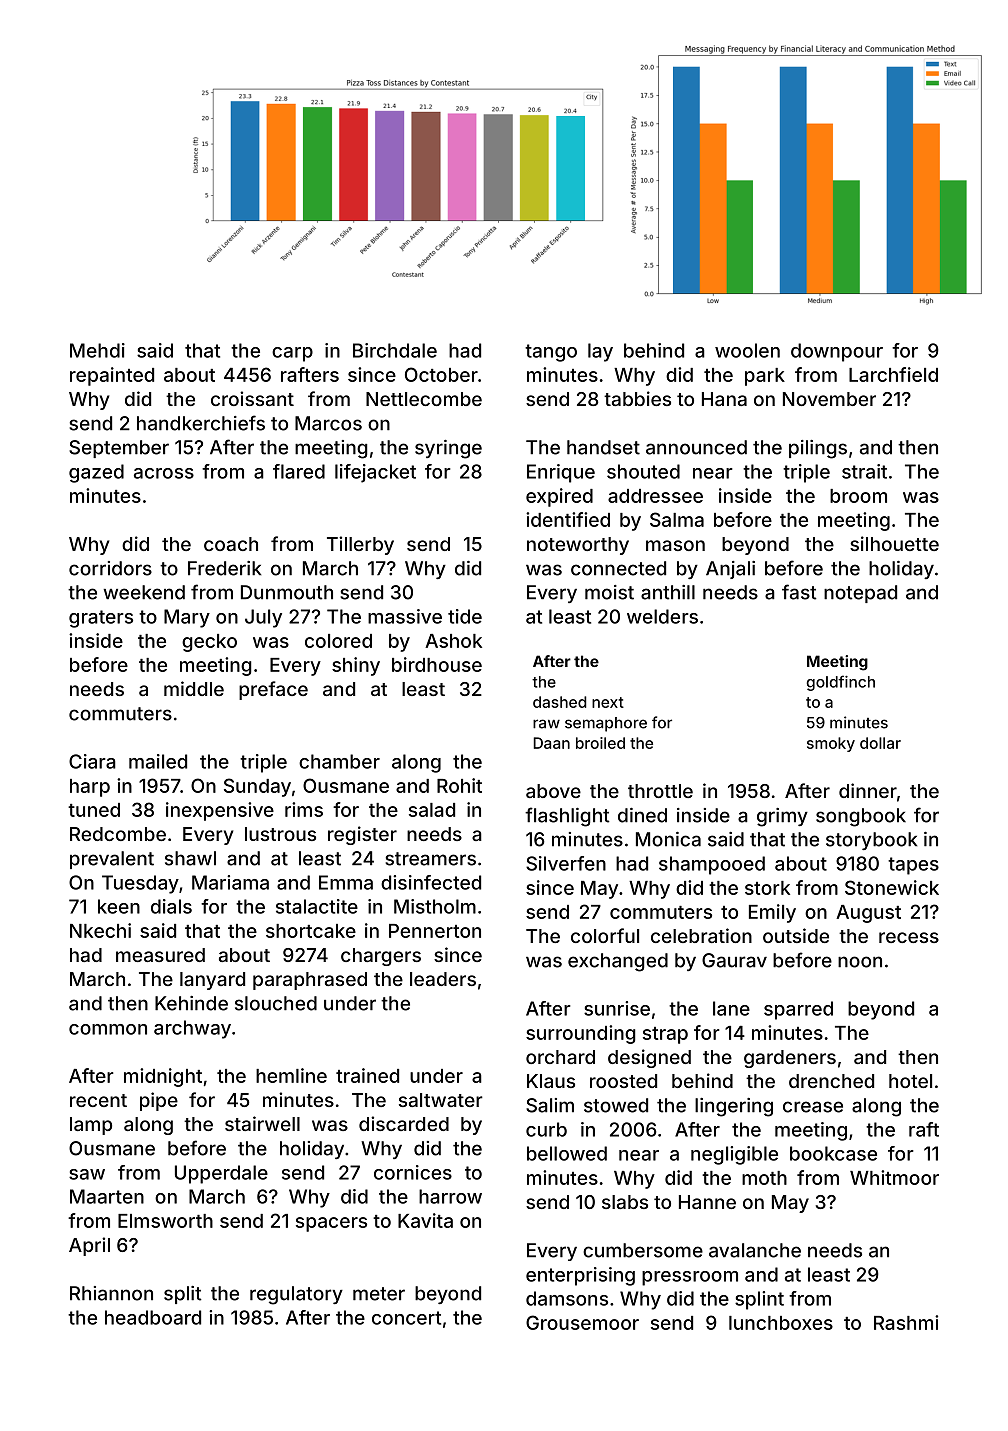 The image size is (1008, 1431). What do you see at coordinates (551, 353) in the screenshot?
I see `tango` at bounding box center [551, 353].
